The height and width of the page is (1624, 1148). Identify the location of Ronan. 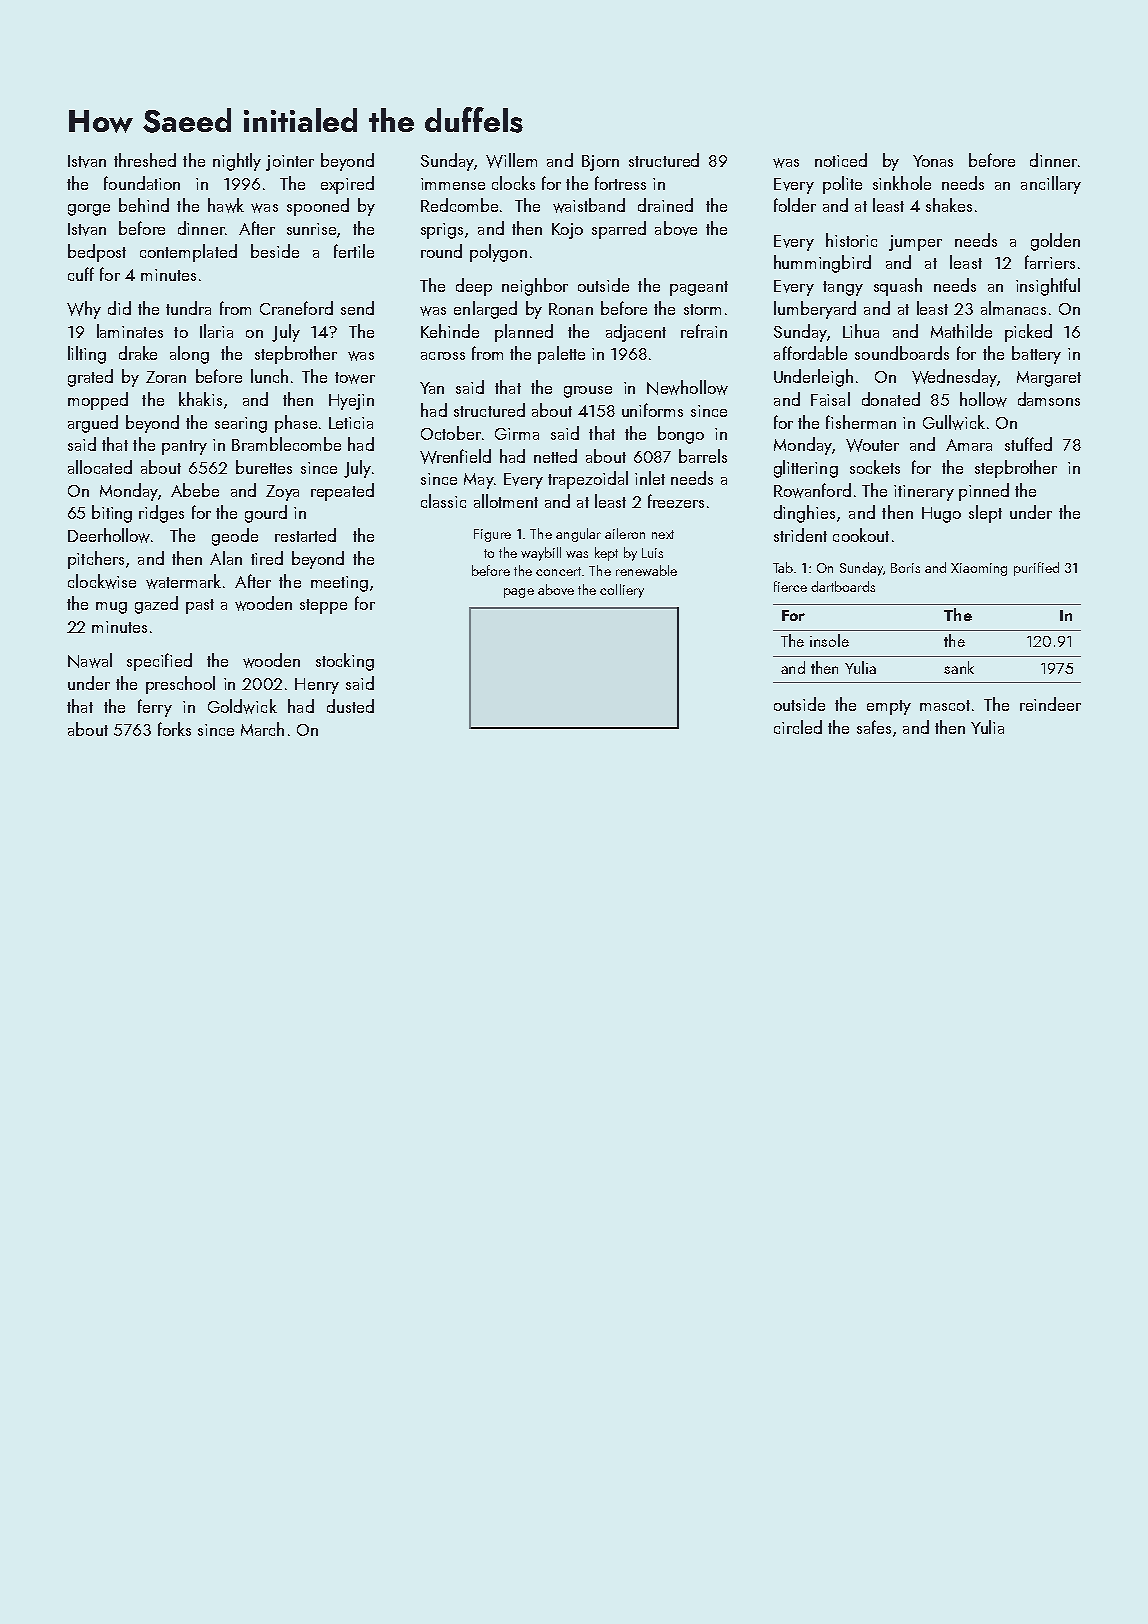
(571, 309).
